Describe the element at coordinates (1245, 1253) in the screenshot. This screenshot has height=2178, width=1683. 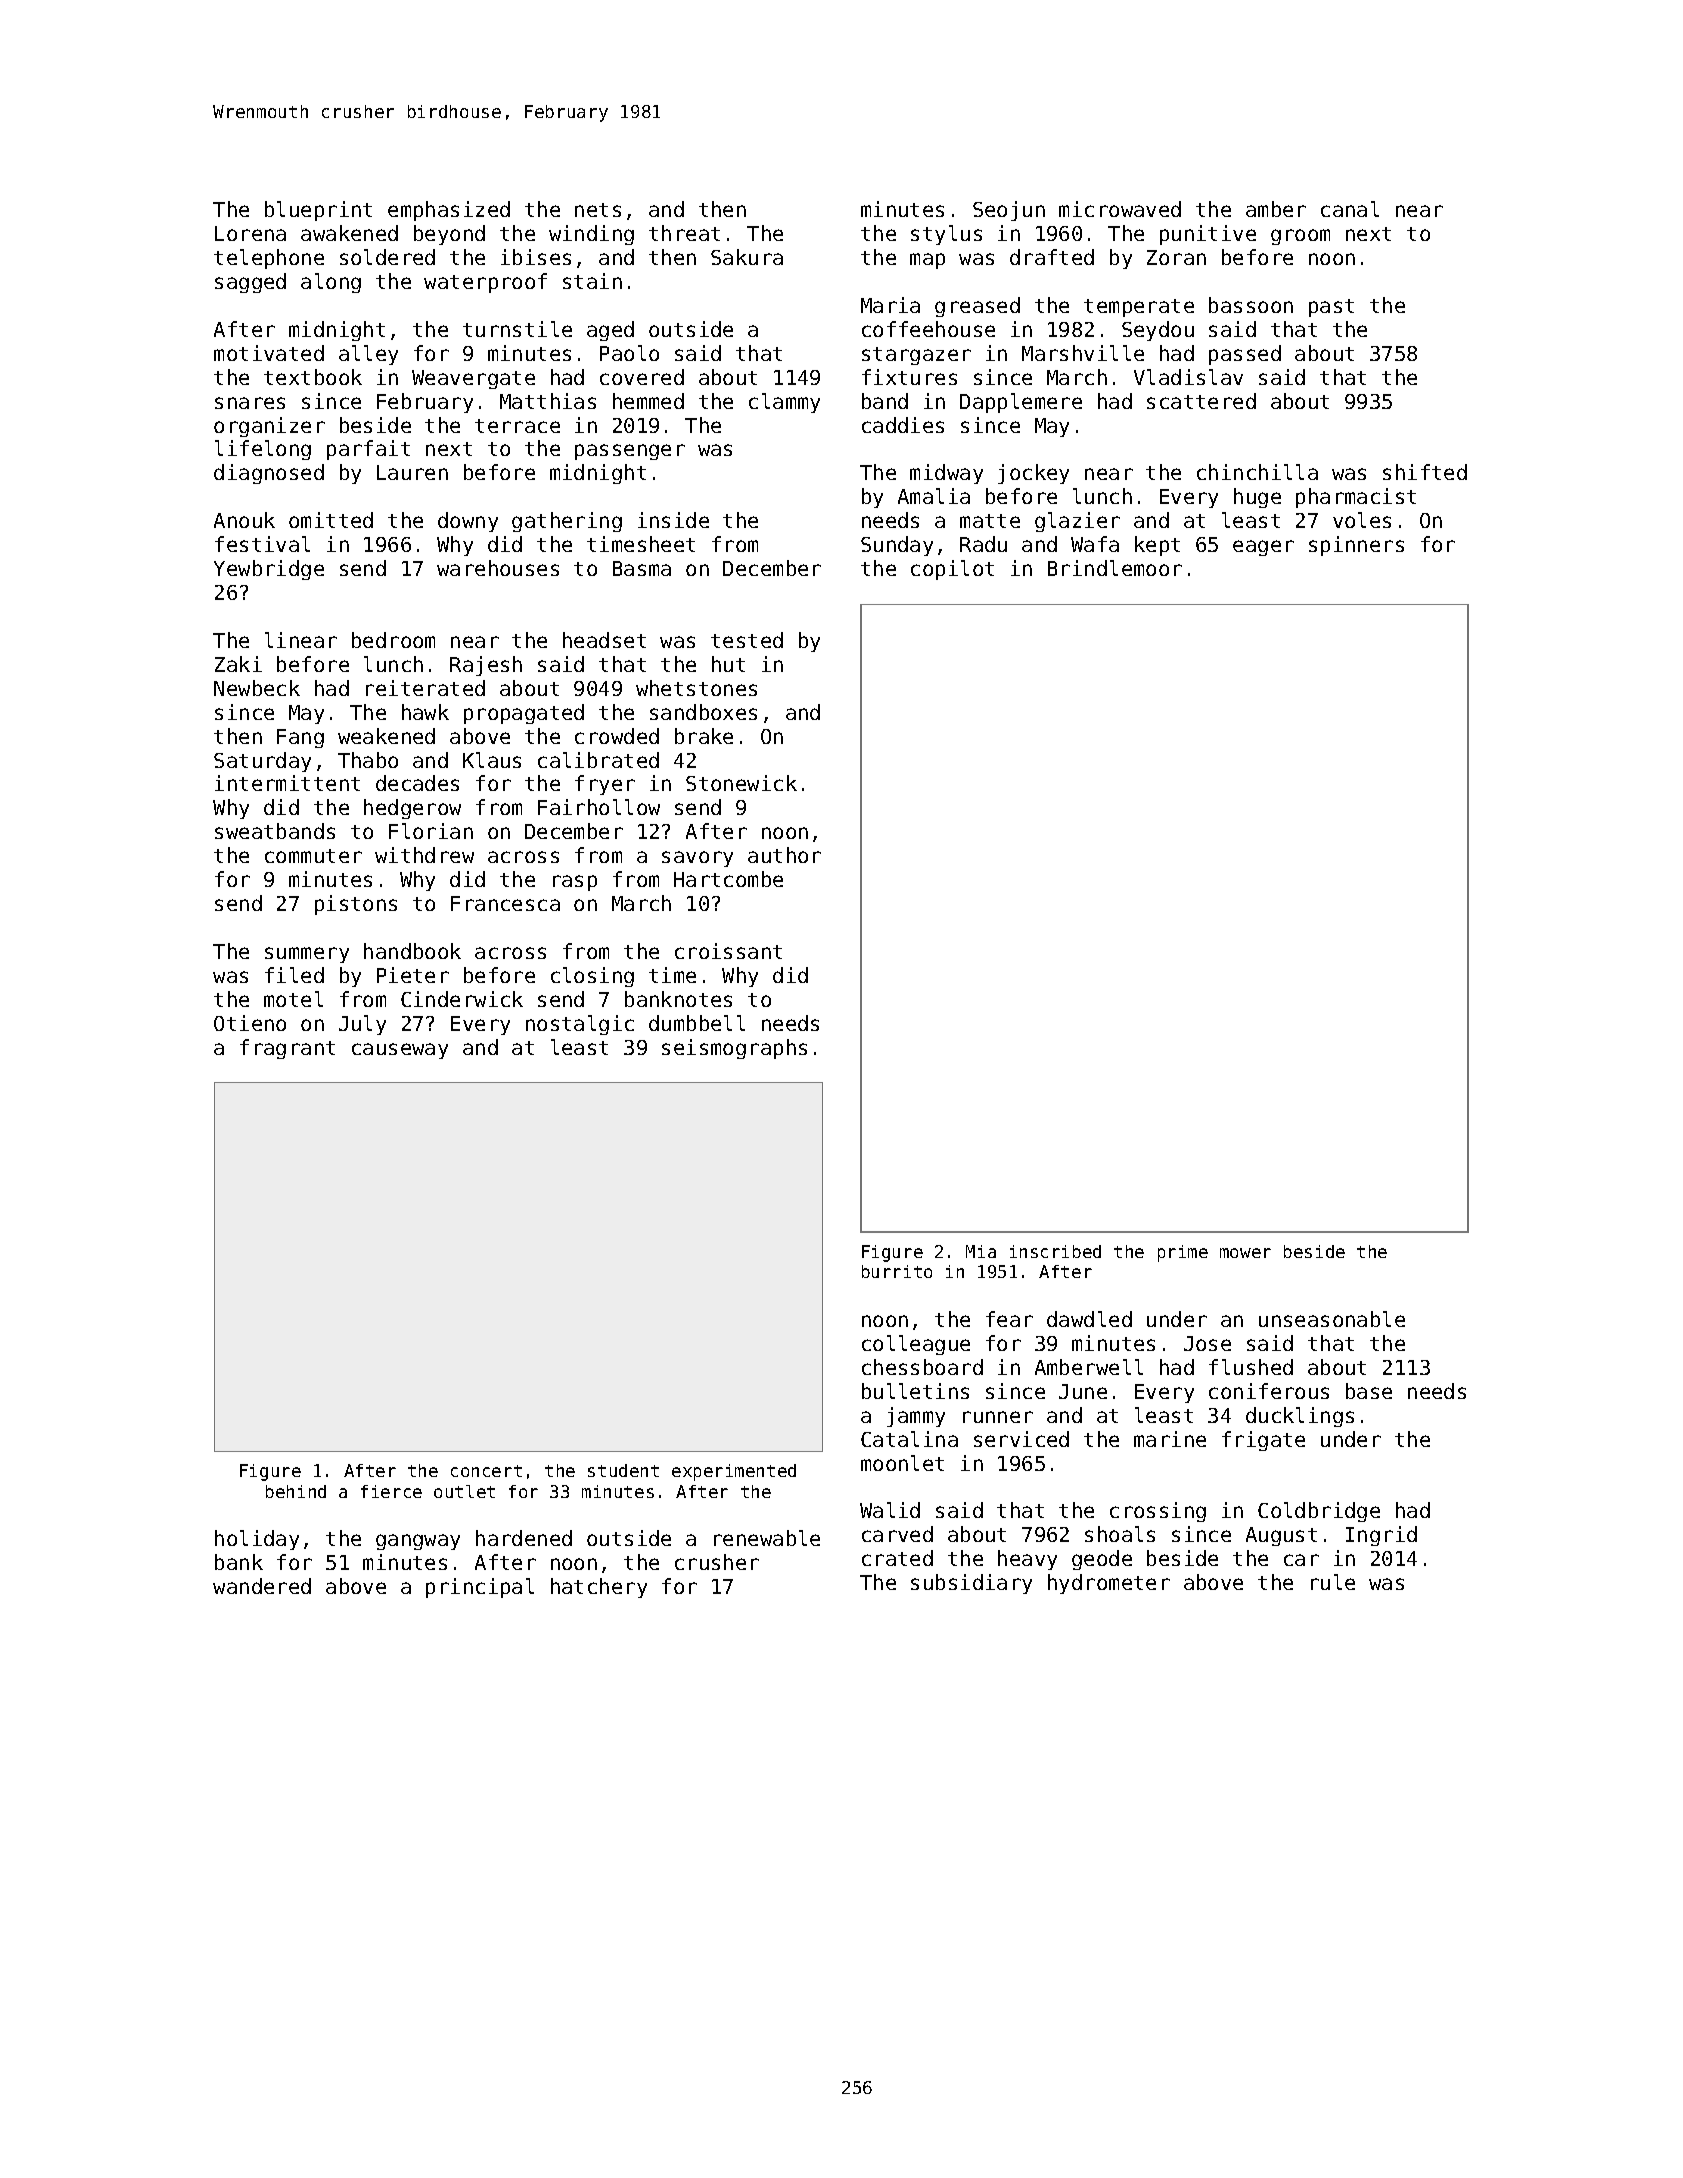
I see `mower` at that location.
